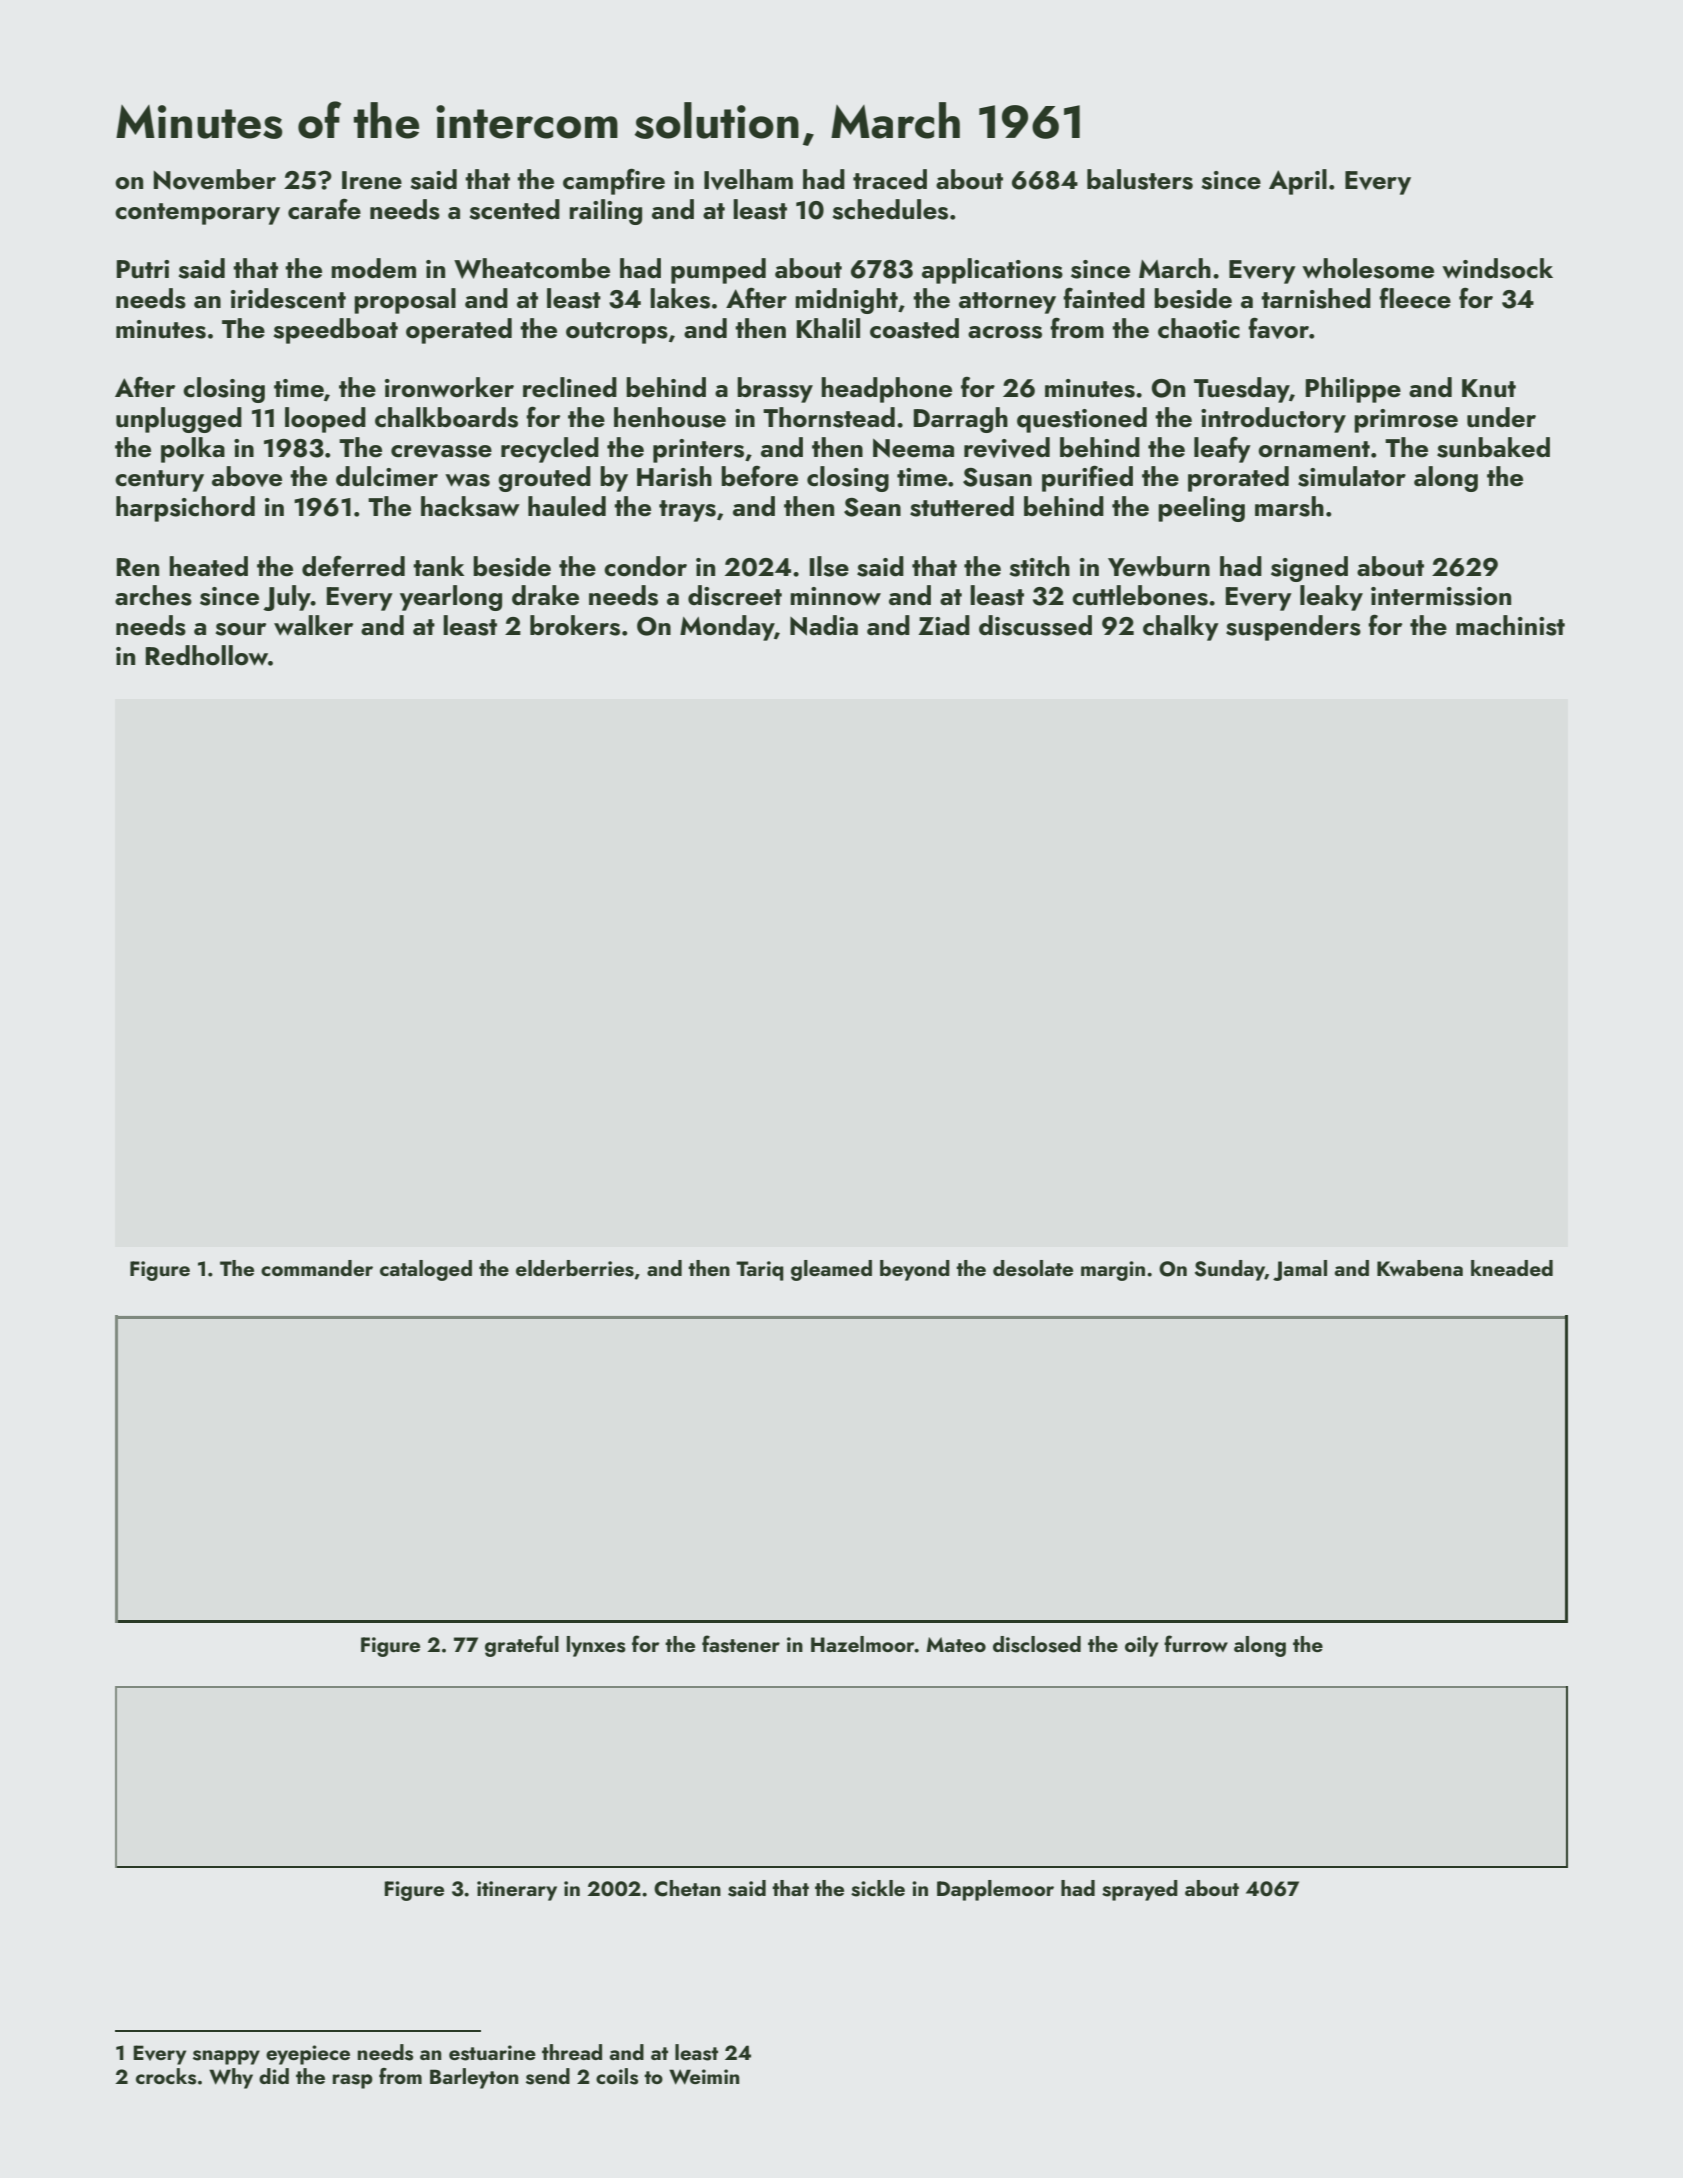 The height and width of the document is (2178, 1683). Describe the element at coordinates (1512, 1268) in the document. I see `kneaded` at that location.
